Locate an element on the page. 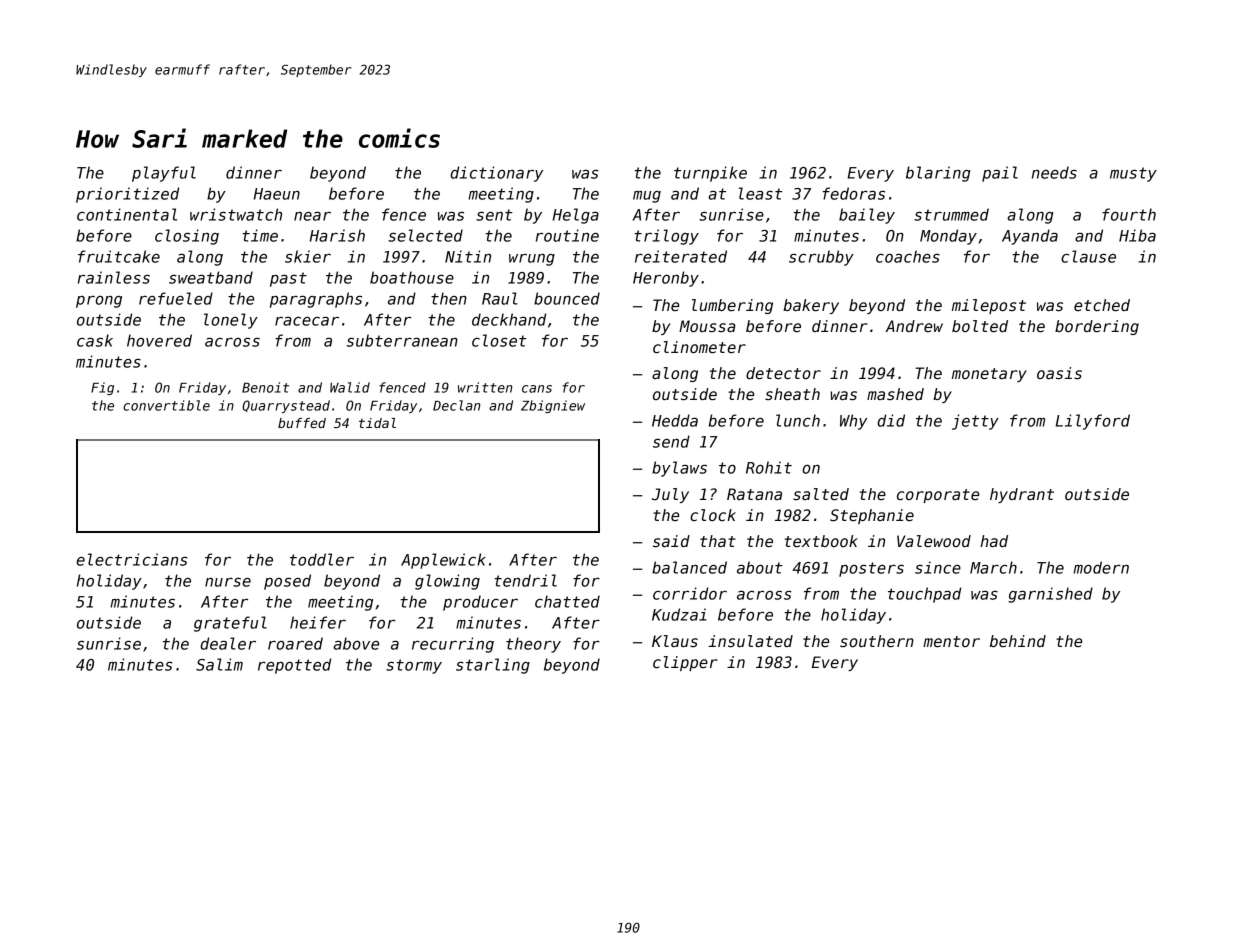 This page has height=952, width=1233. dictionary is located at coordinates (496, 174).
